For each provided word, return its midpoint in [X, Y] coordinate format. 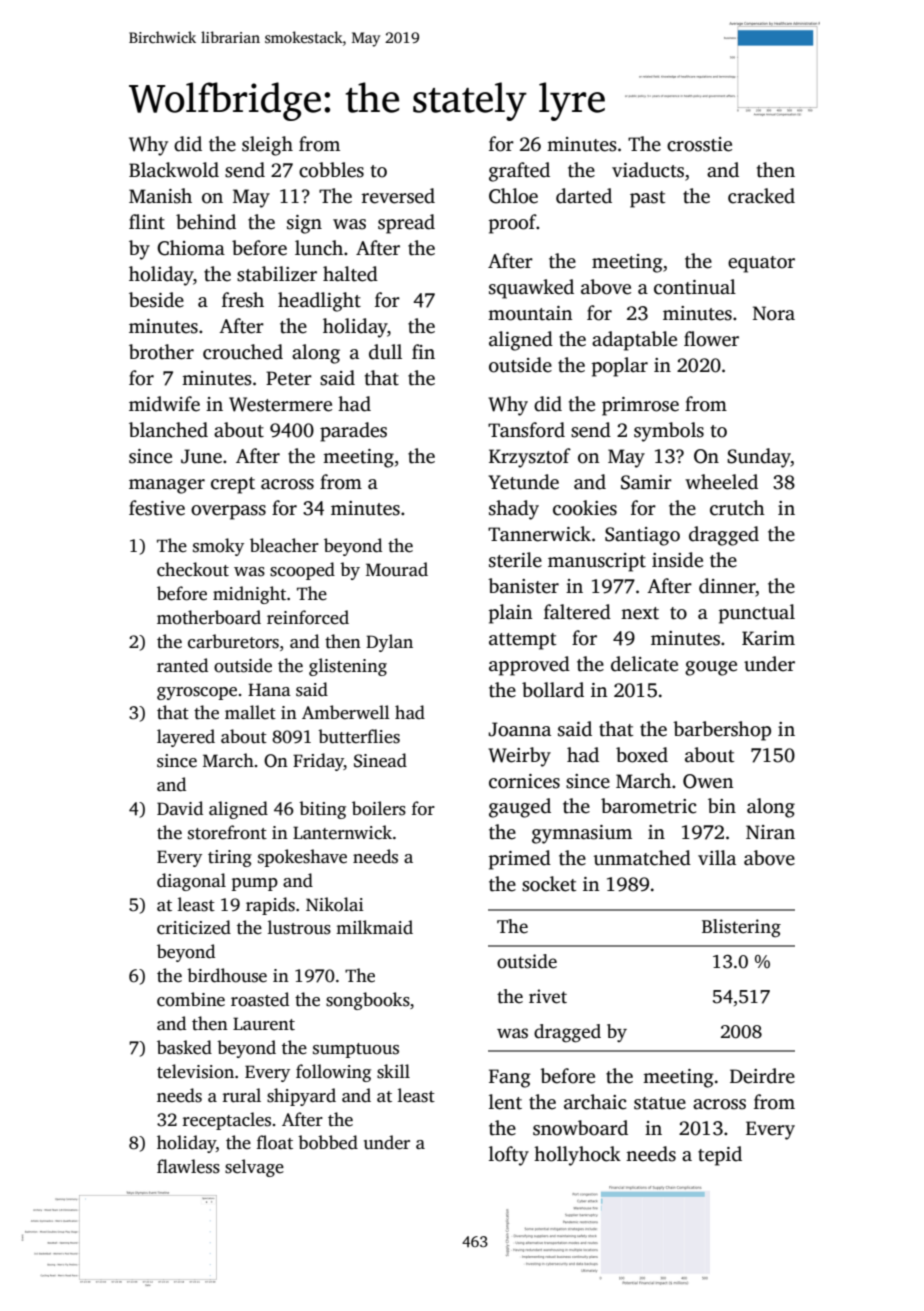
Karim [768, 638]
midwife [164, 404]
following [333, 1073]
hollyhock [577, 1156]
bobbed [328, 1142]
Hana [269, 689]
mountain [530, 313]
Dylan [389, 643]
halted [350, 274]
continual [695, 287]
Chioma [191, 248]
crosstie [699, 144]
